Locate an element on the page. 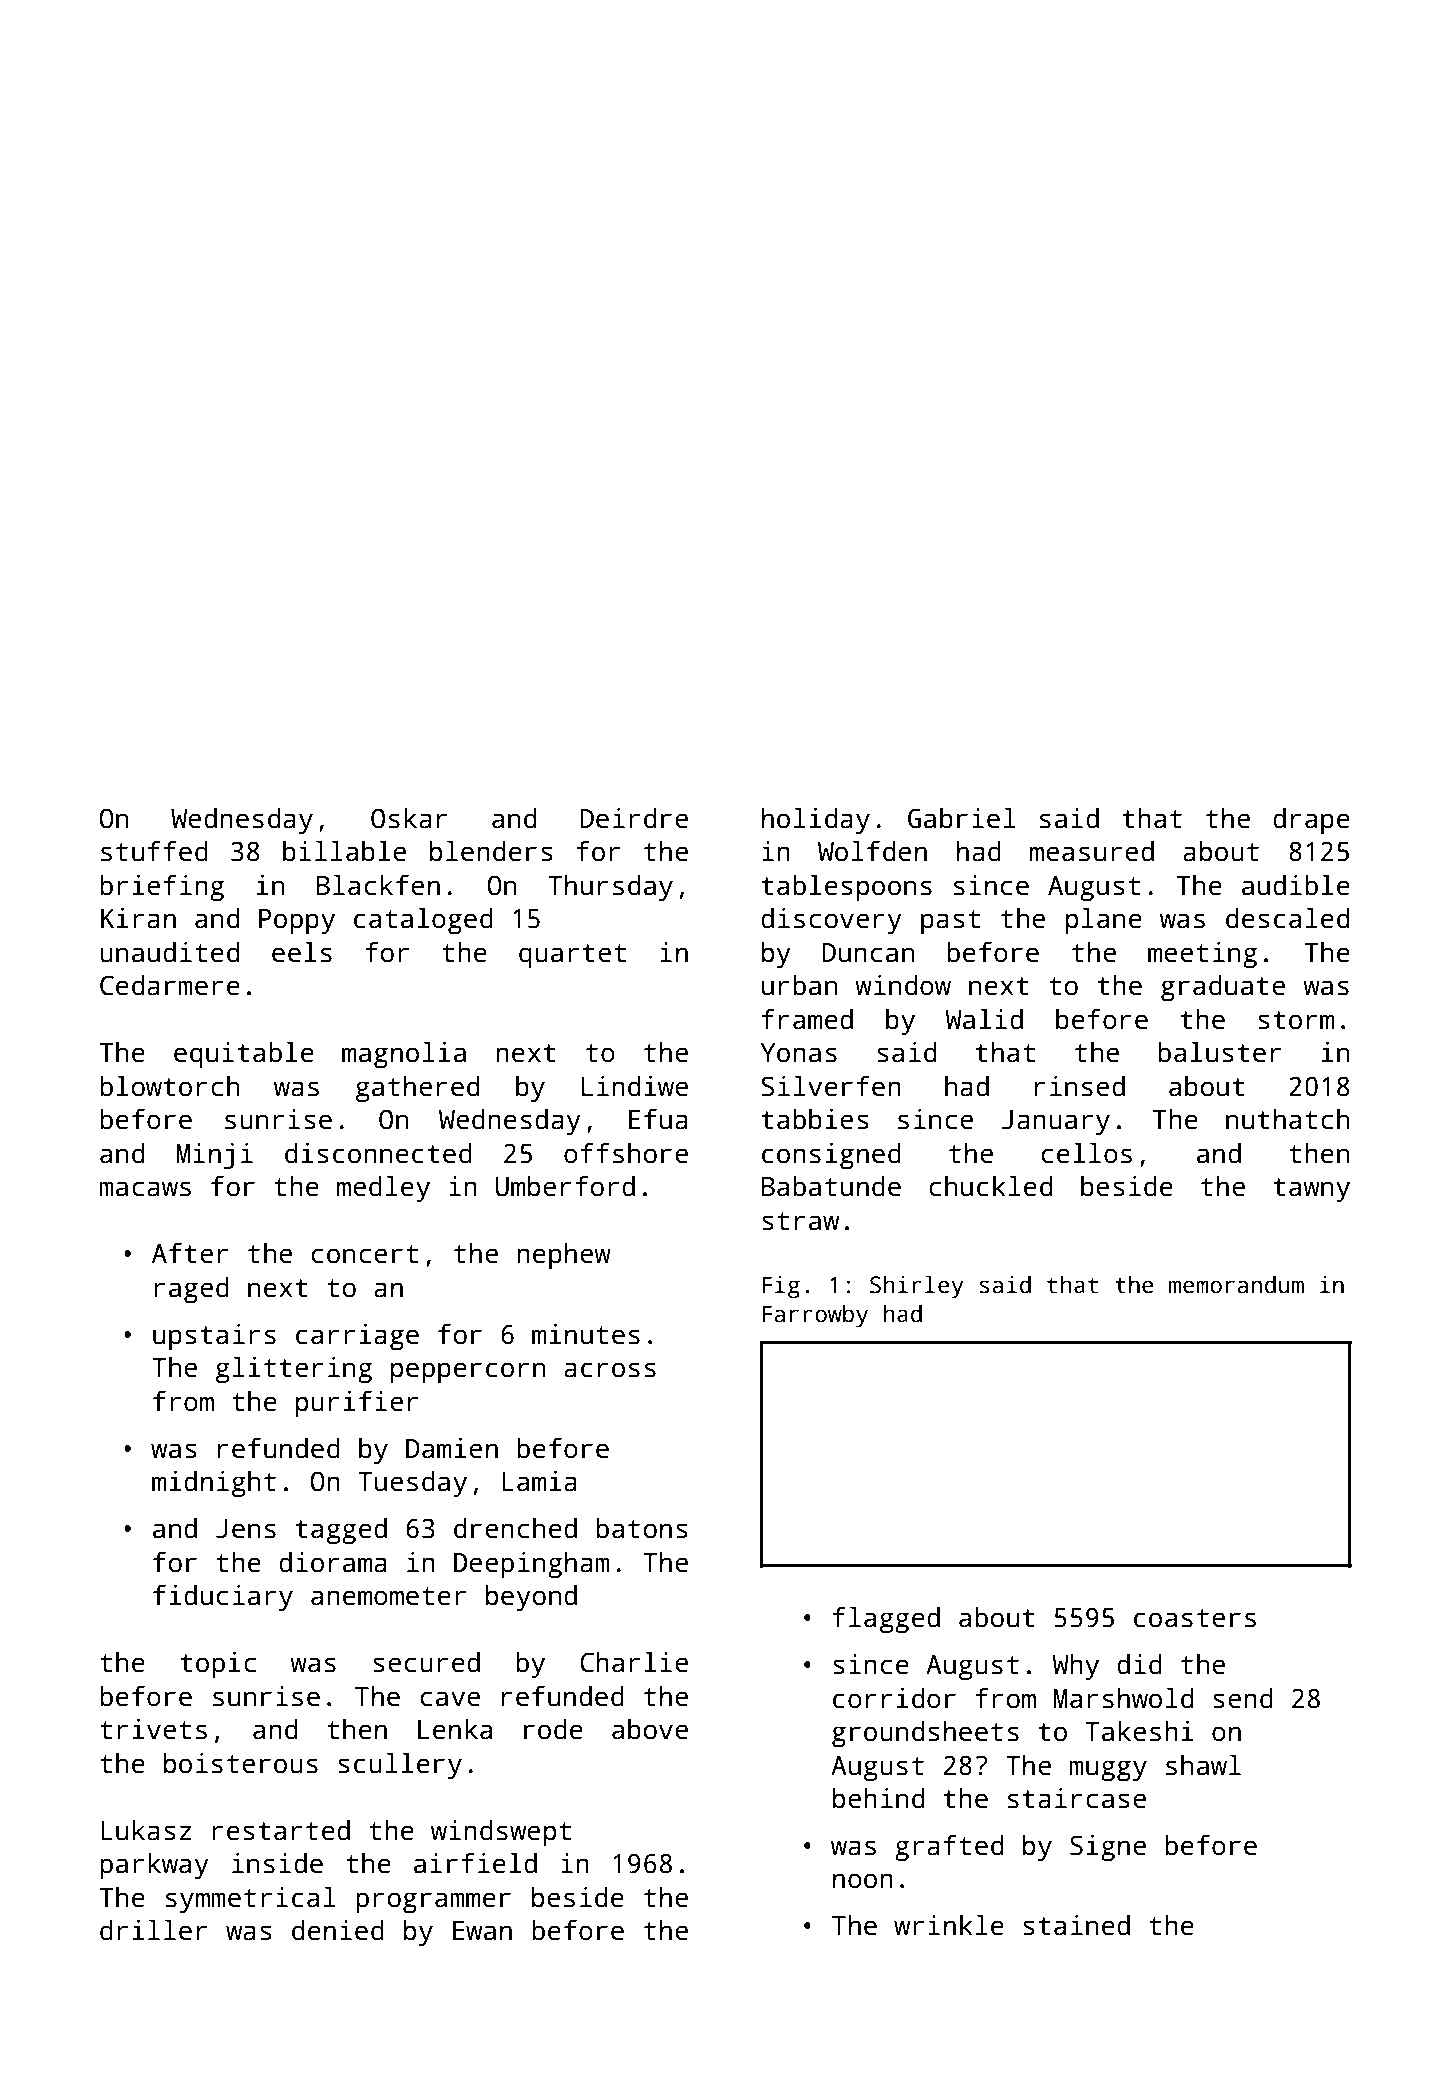 This document has height=2100, width=1450. across is located at coordinates (610, 1370).
